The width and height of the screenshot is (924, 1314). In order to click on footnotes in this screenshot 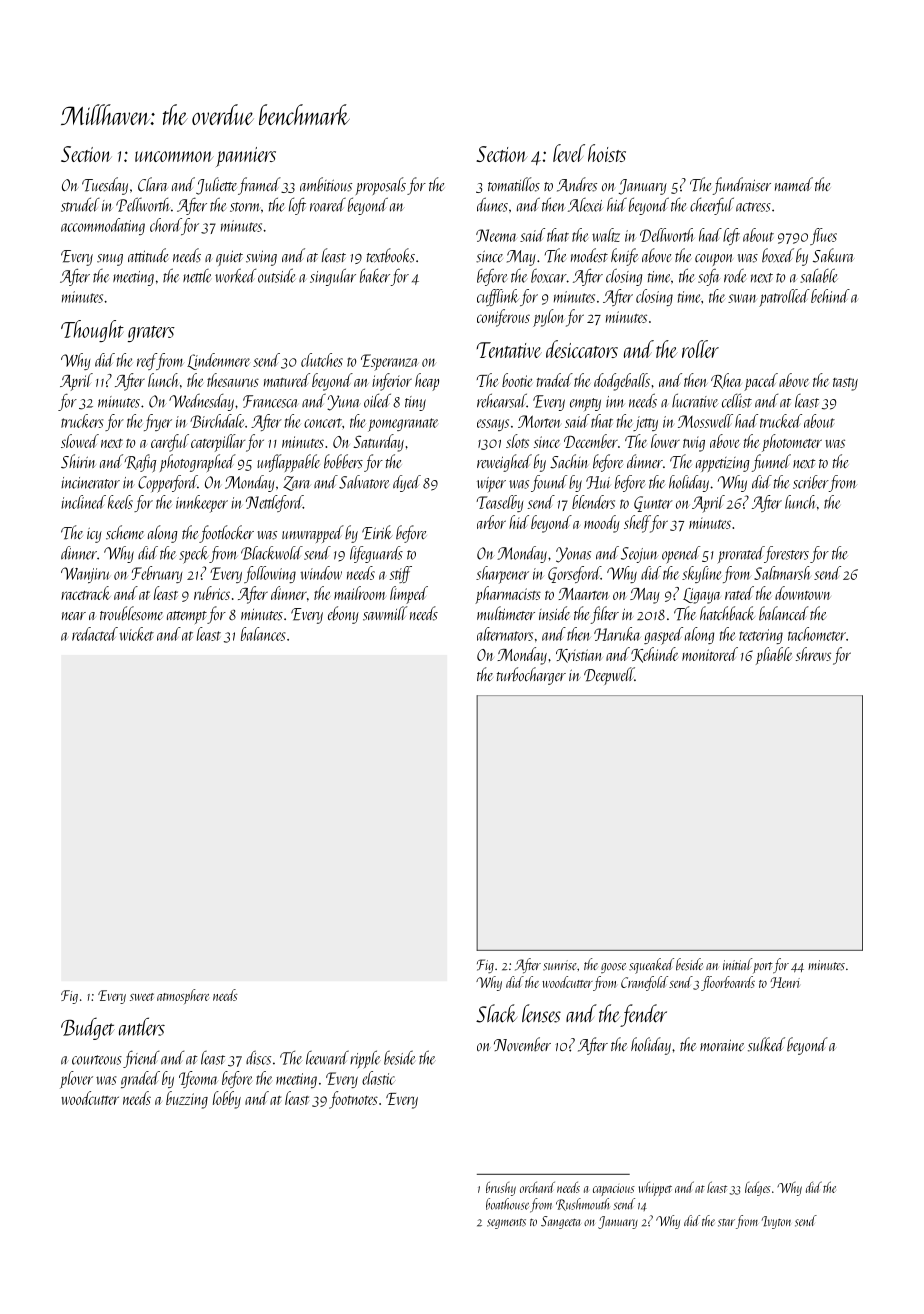, I will do `click(353, 1100)`.
